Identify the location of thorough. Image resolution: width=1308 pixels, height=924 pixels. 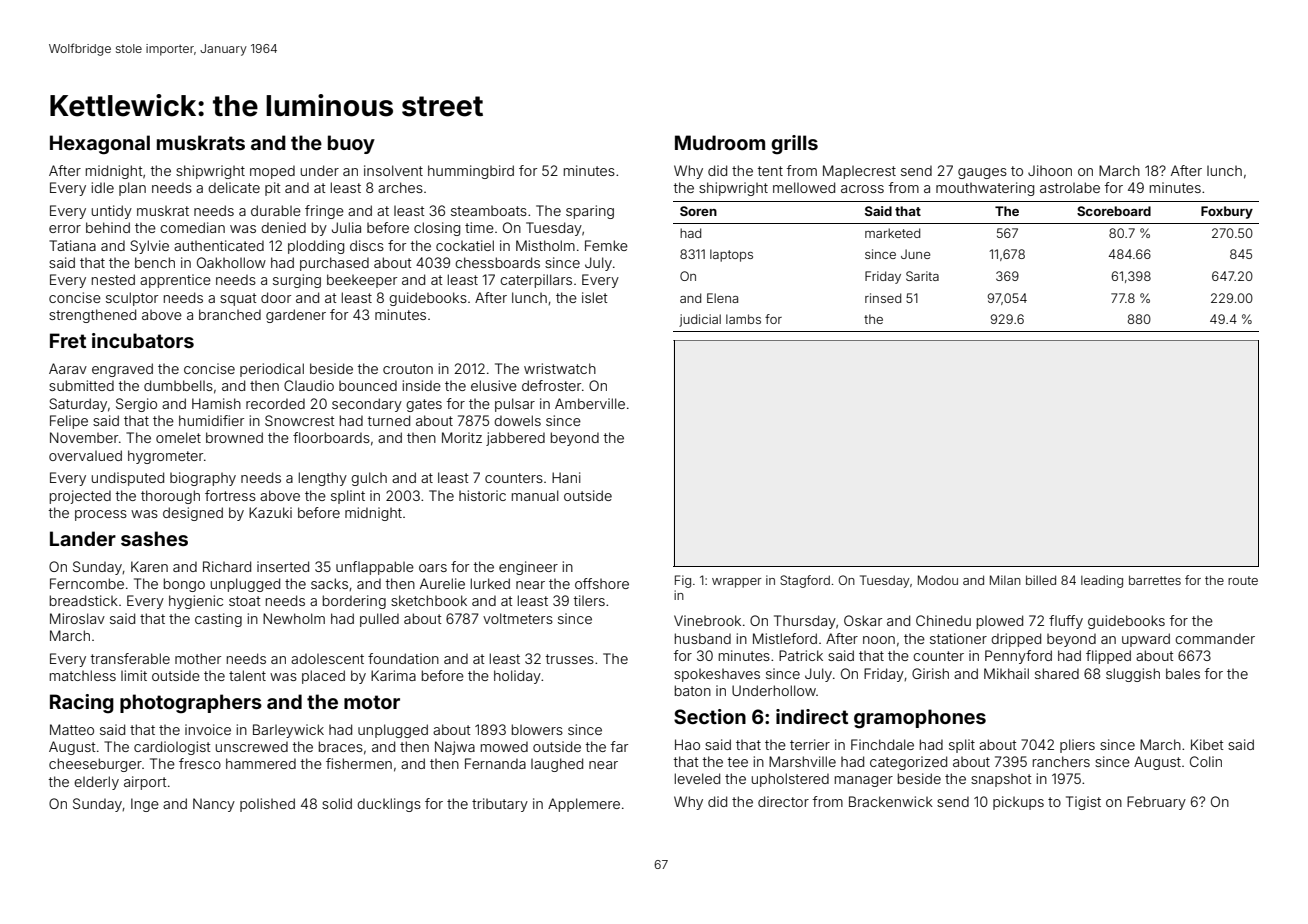
(170, 497).
